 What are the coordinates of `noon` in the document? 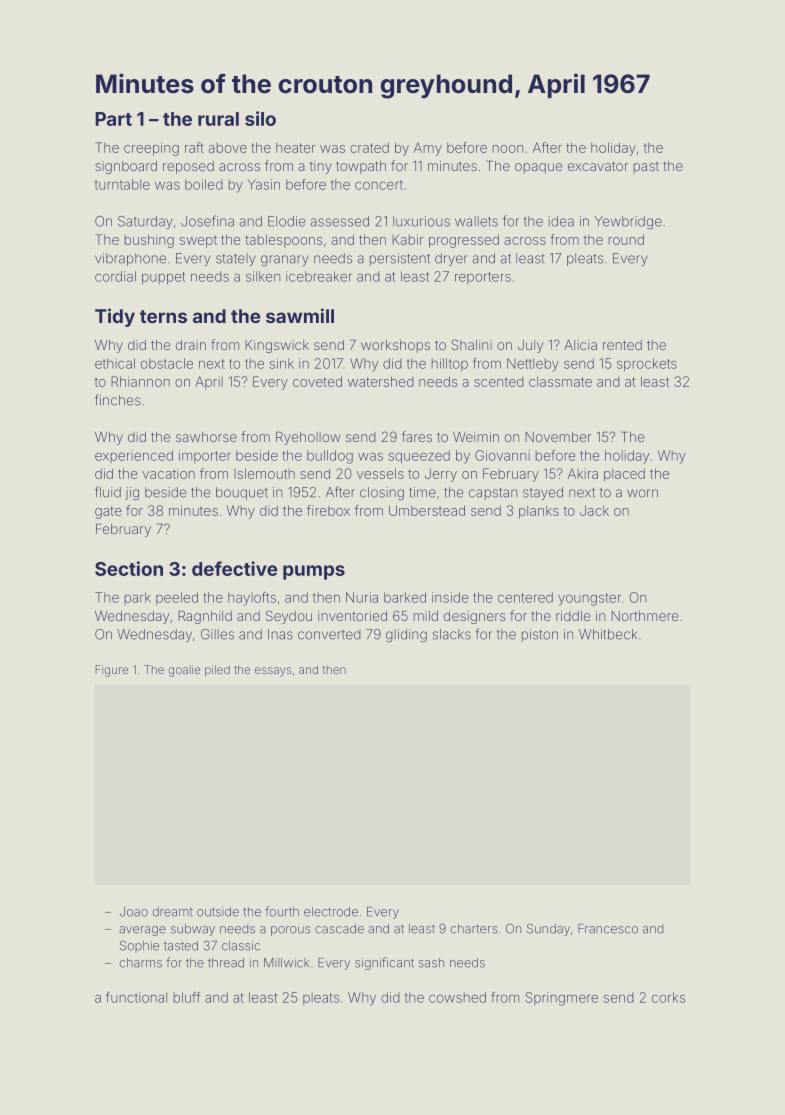 It's located at (508, 149).
